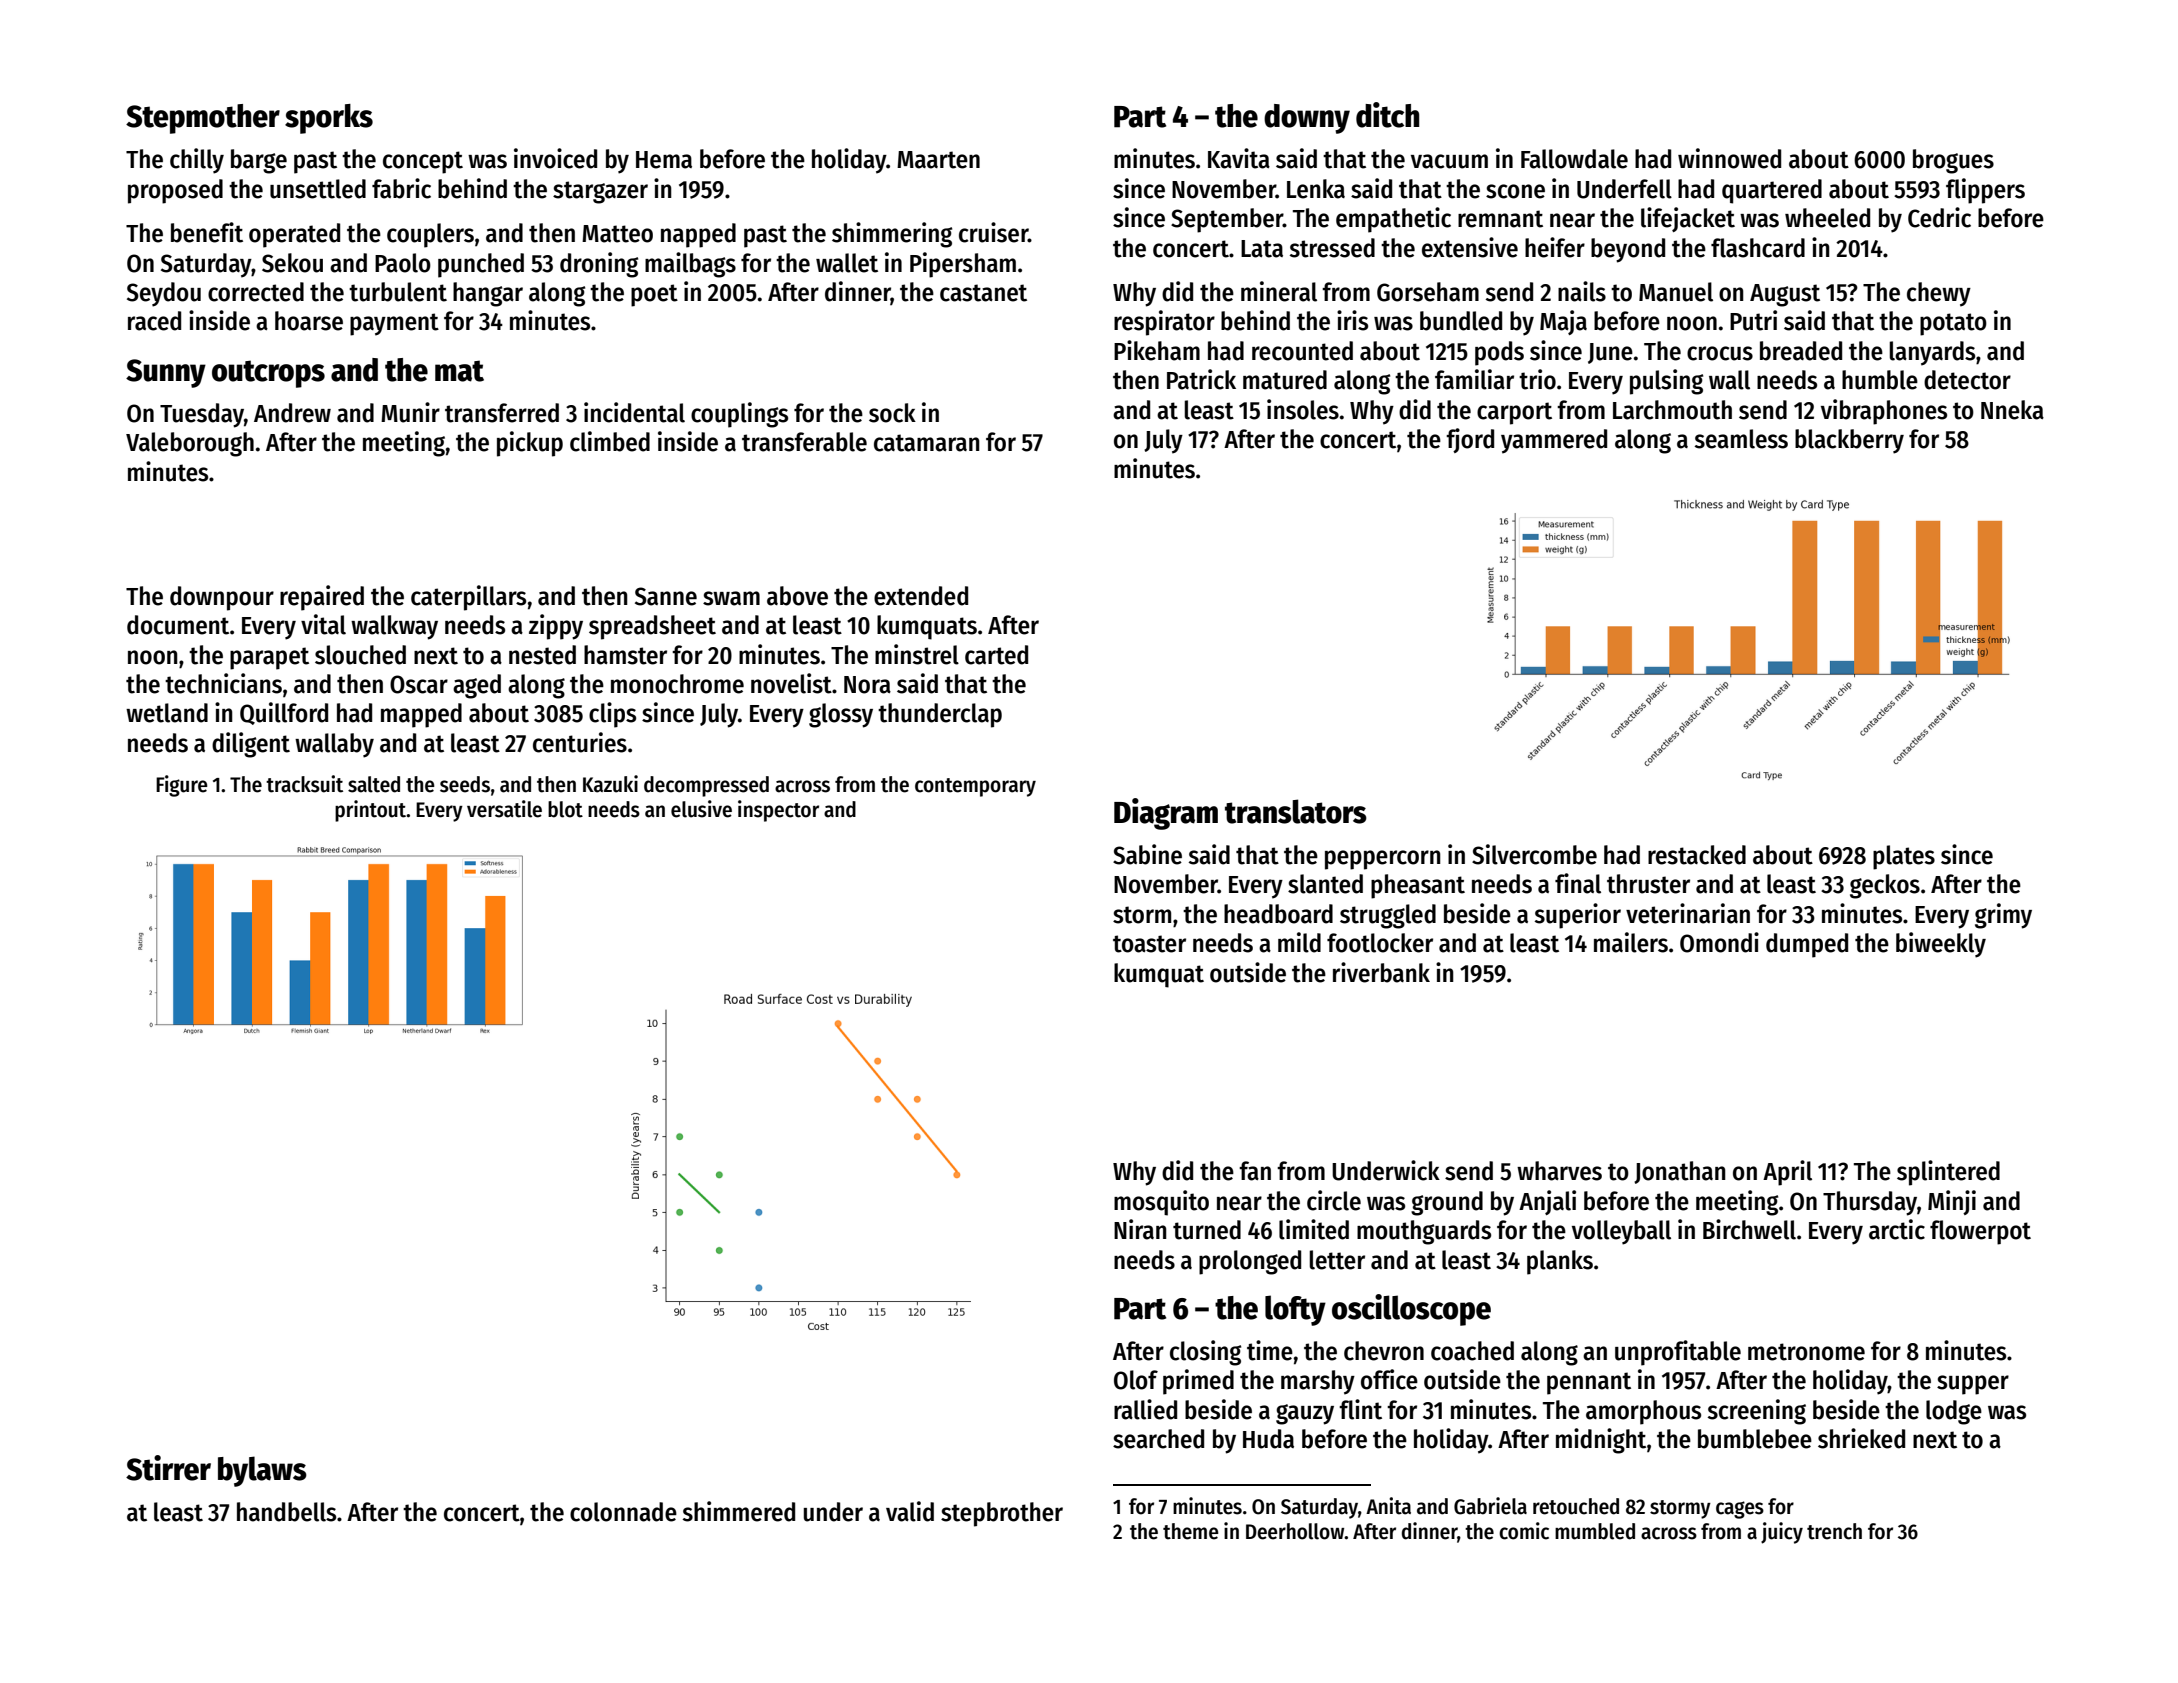 The image size is (2178, 1683). Describe the element at coordinates (1191, 1531) in the screenshot. I see `theme` at that location.
